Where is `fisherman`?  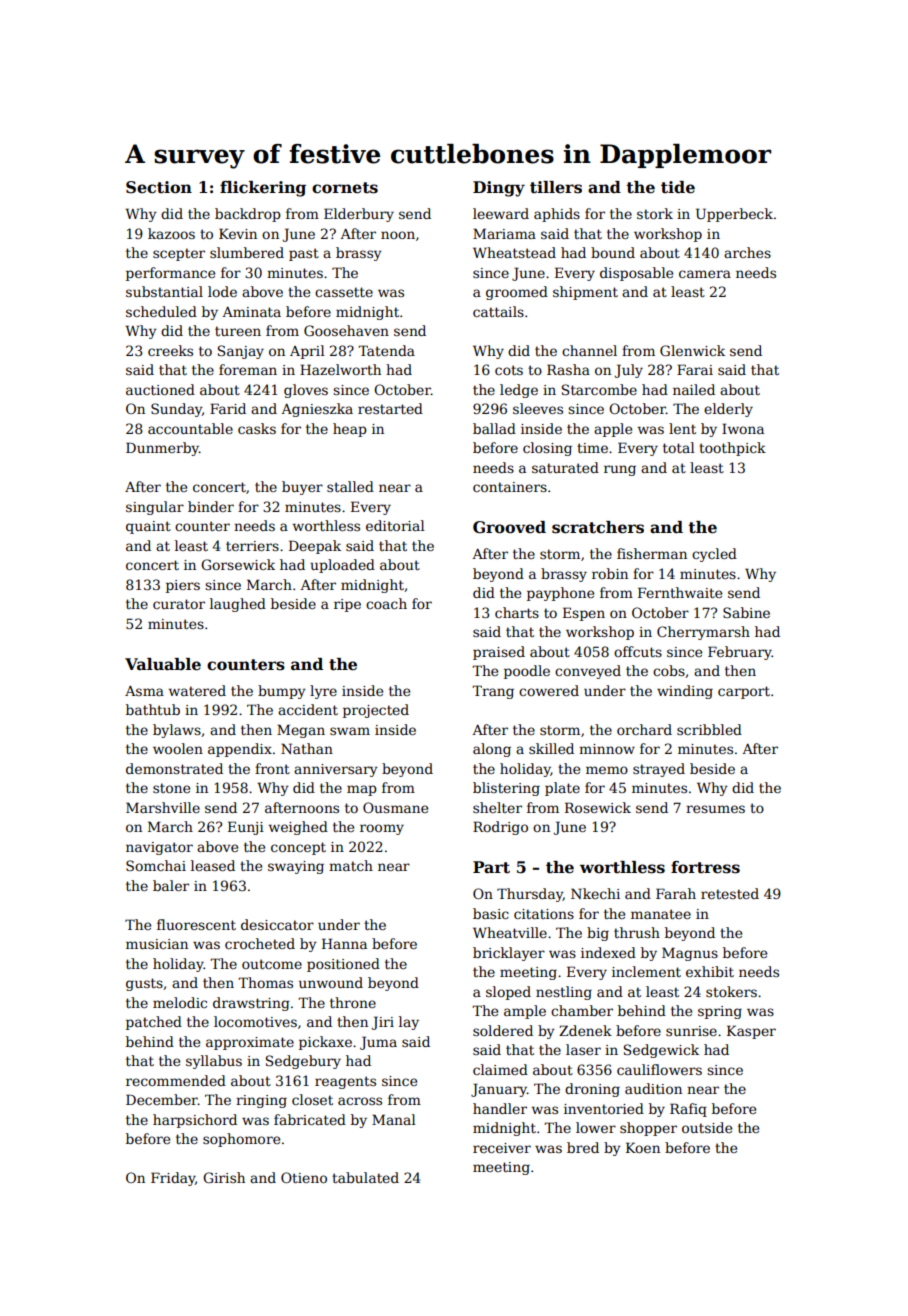 fisherman is located at coordinates (652, 553).
